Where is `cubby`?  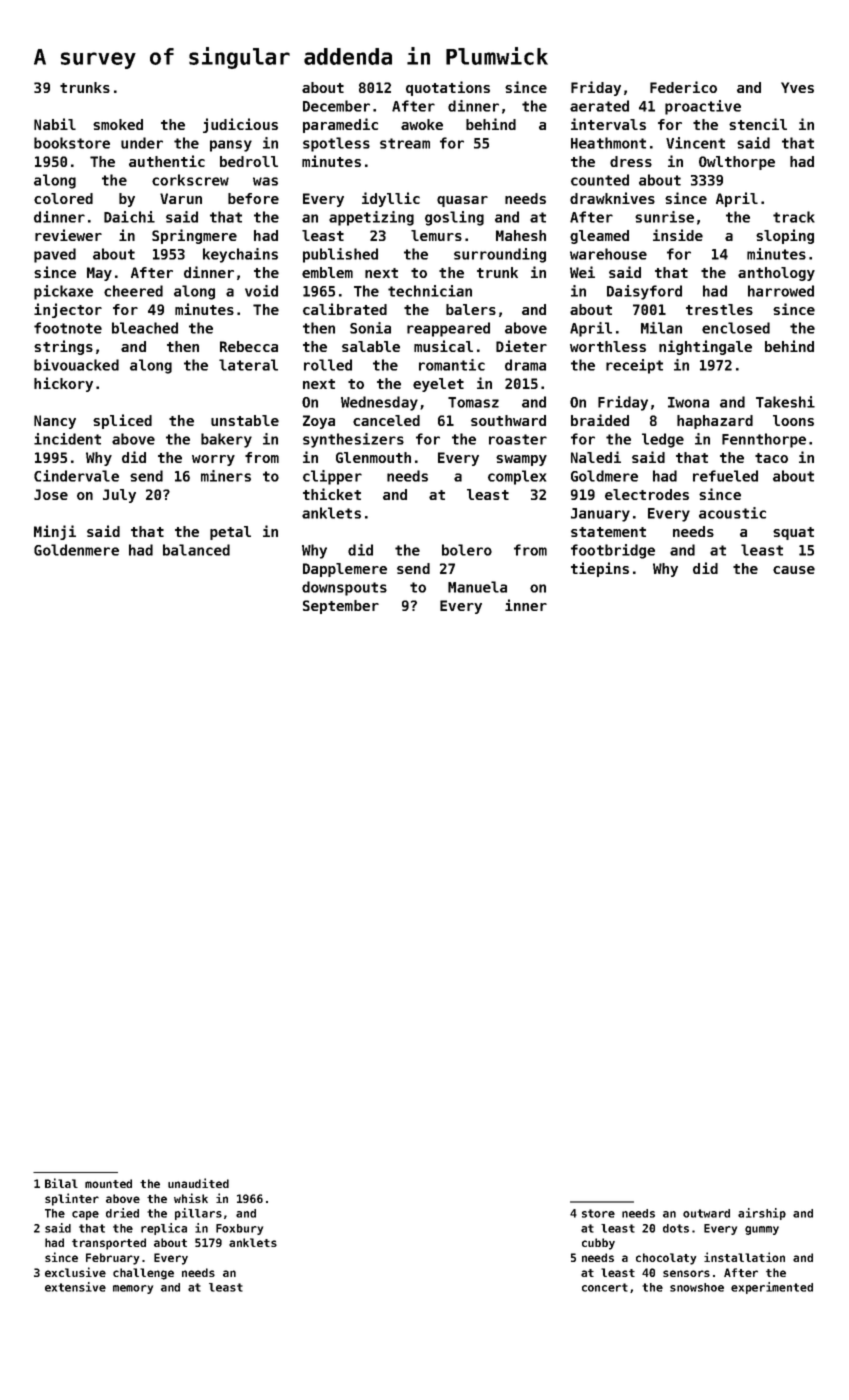
cubby is located at coordinates (598, 1244).
